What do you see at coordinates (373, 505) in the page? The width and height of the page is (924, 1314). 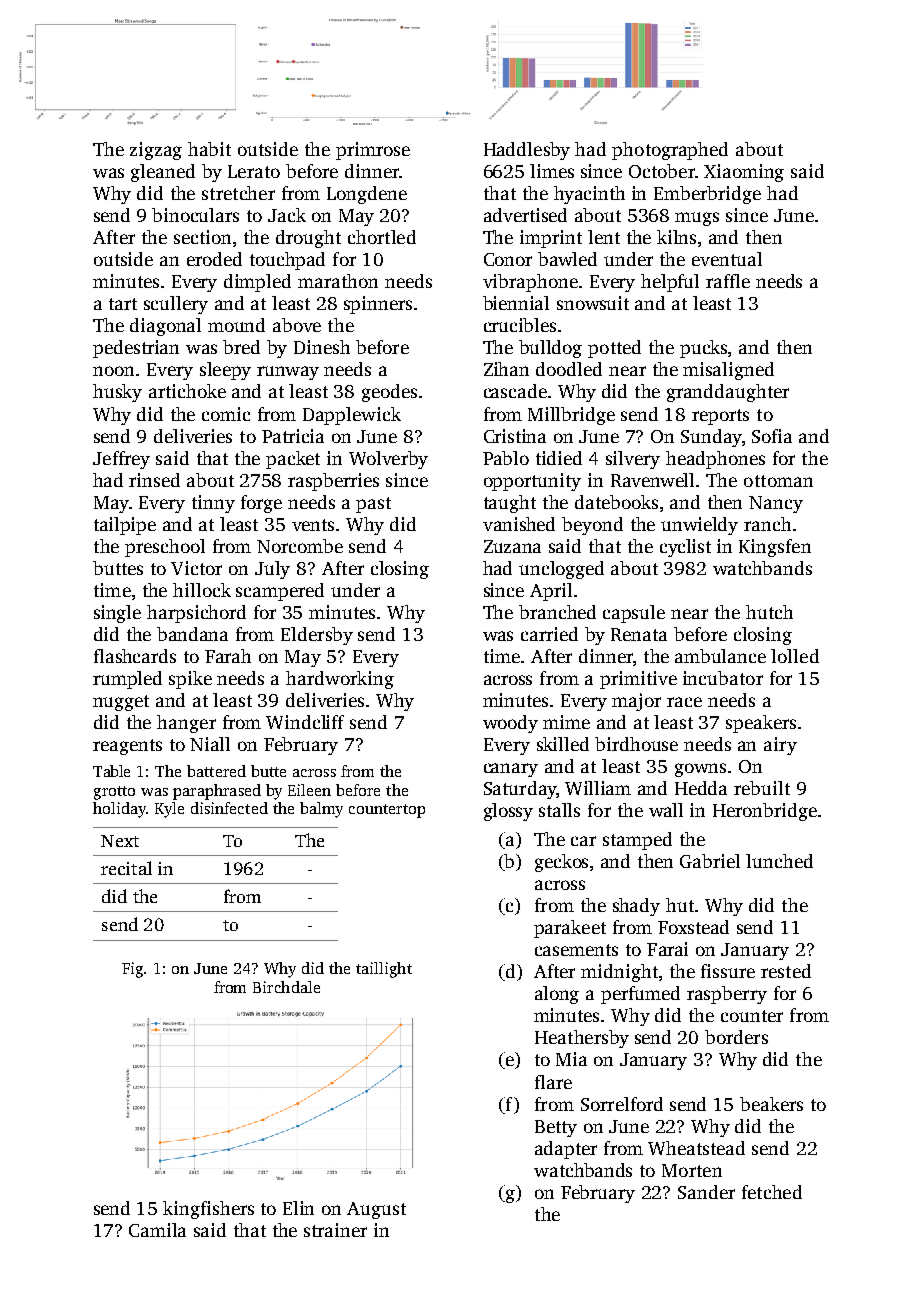 I see `past` at bounding box center [373, 505].
